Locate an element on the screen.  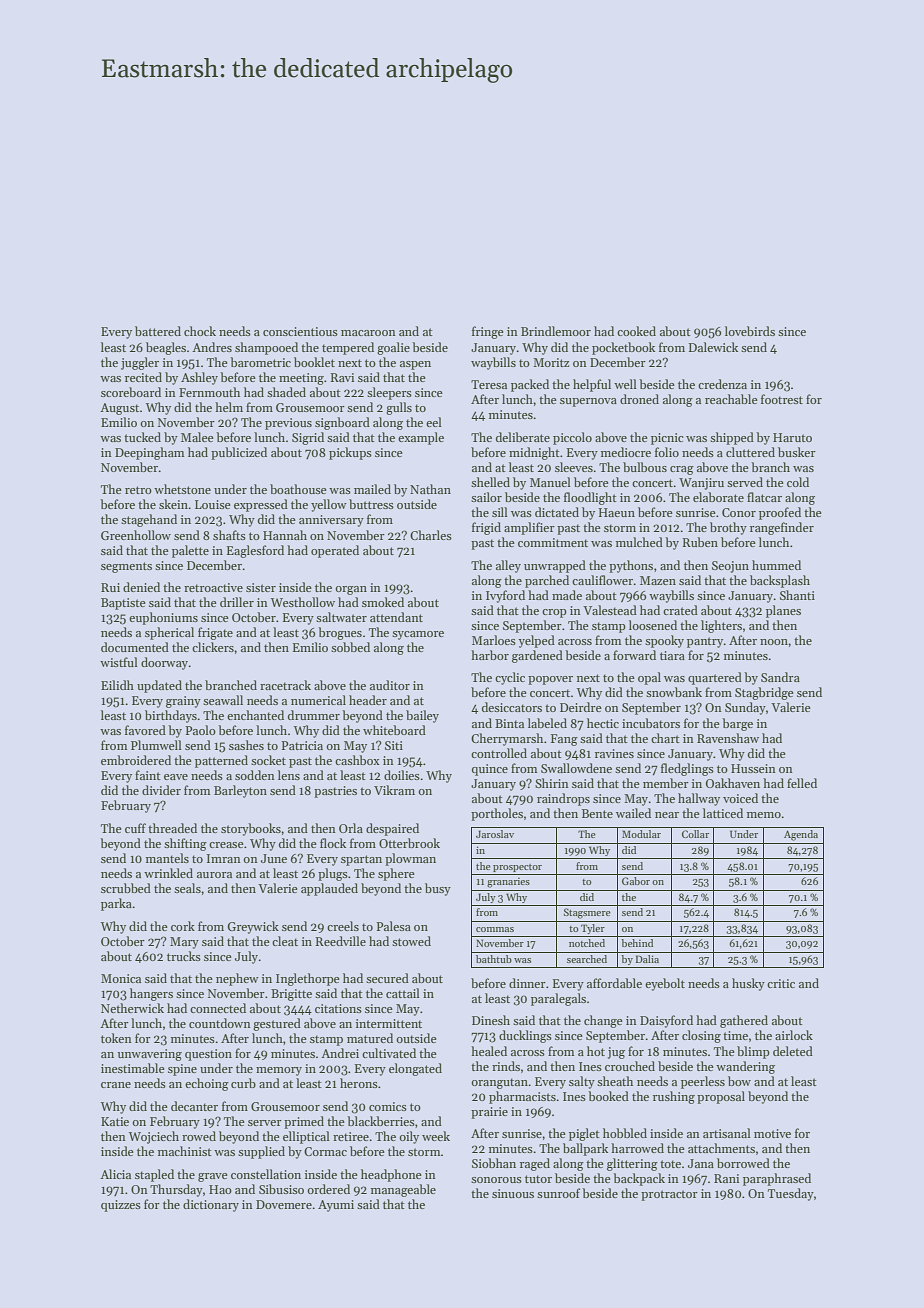
Brindlemoor is located at coordinates (556, 331).
